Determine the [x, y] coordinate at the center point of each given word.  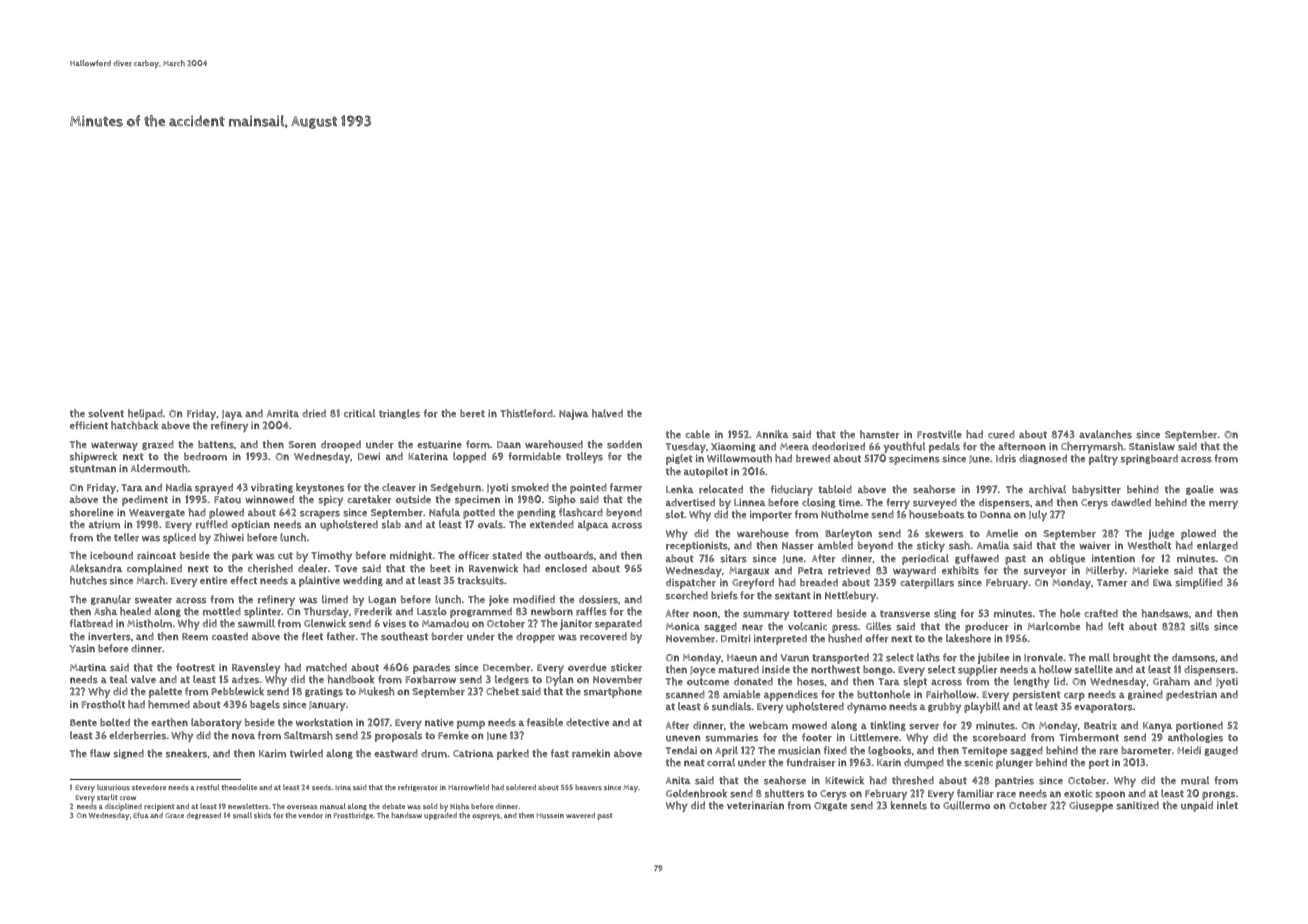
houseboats [936, 514]
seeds [321, 787]
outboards [569, 555]
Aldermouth [159, 468]
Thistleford [526, 413]
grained [1145, 695]
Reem [195, 637]
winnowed [269, 499]
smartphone [613, 692]
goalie [1200, 490]
